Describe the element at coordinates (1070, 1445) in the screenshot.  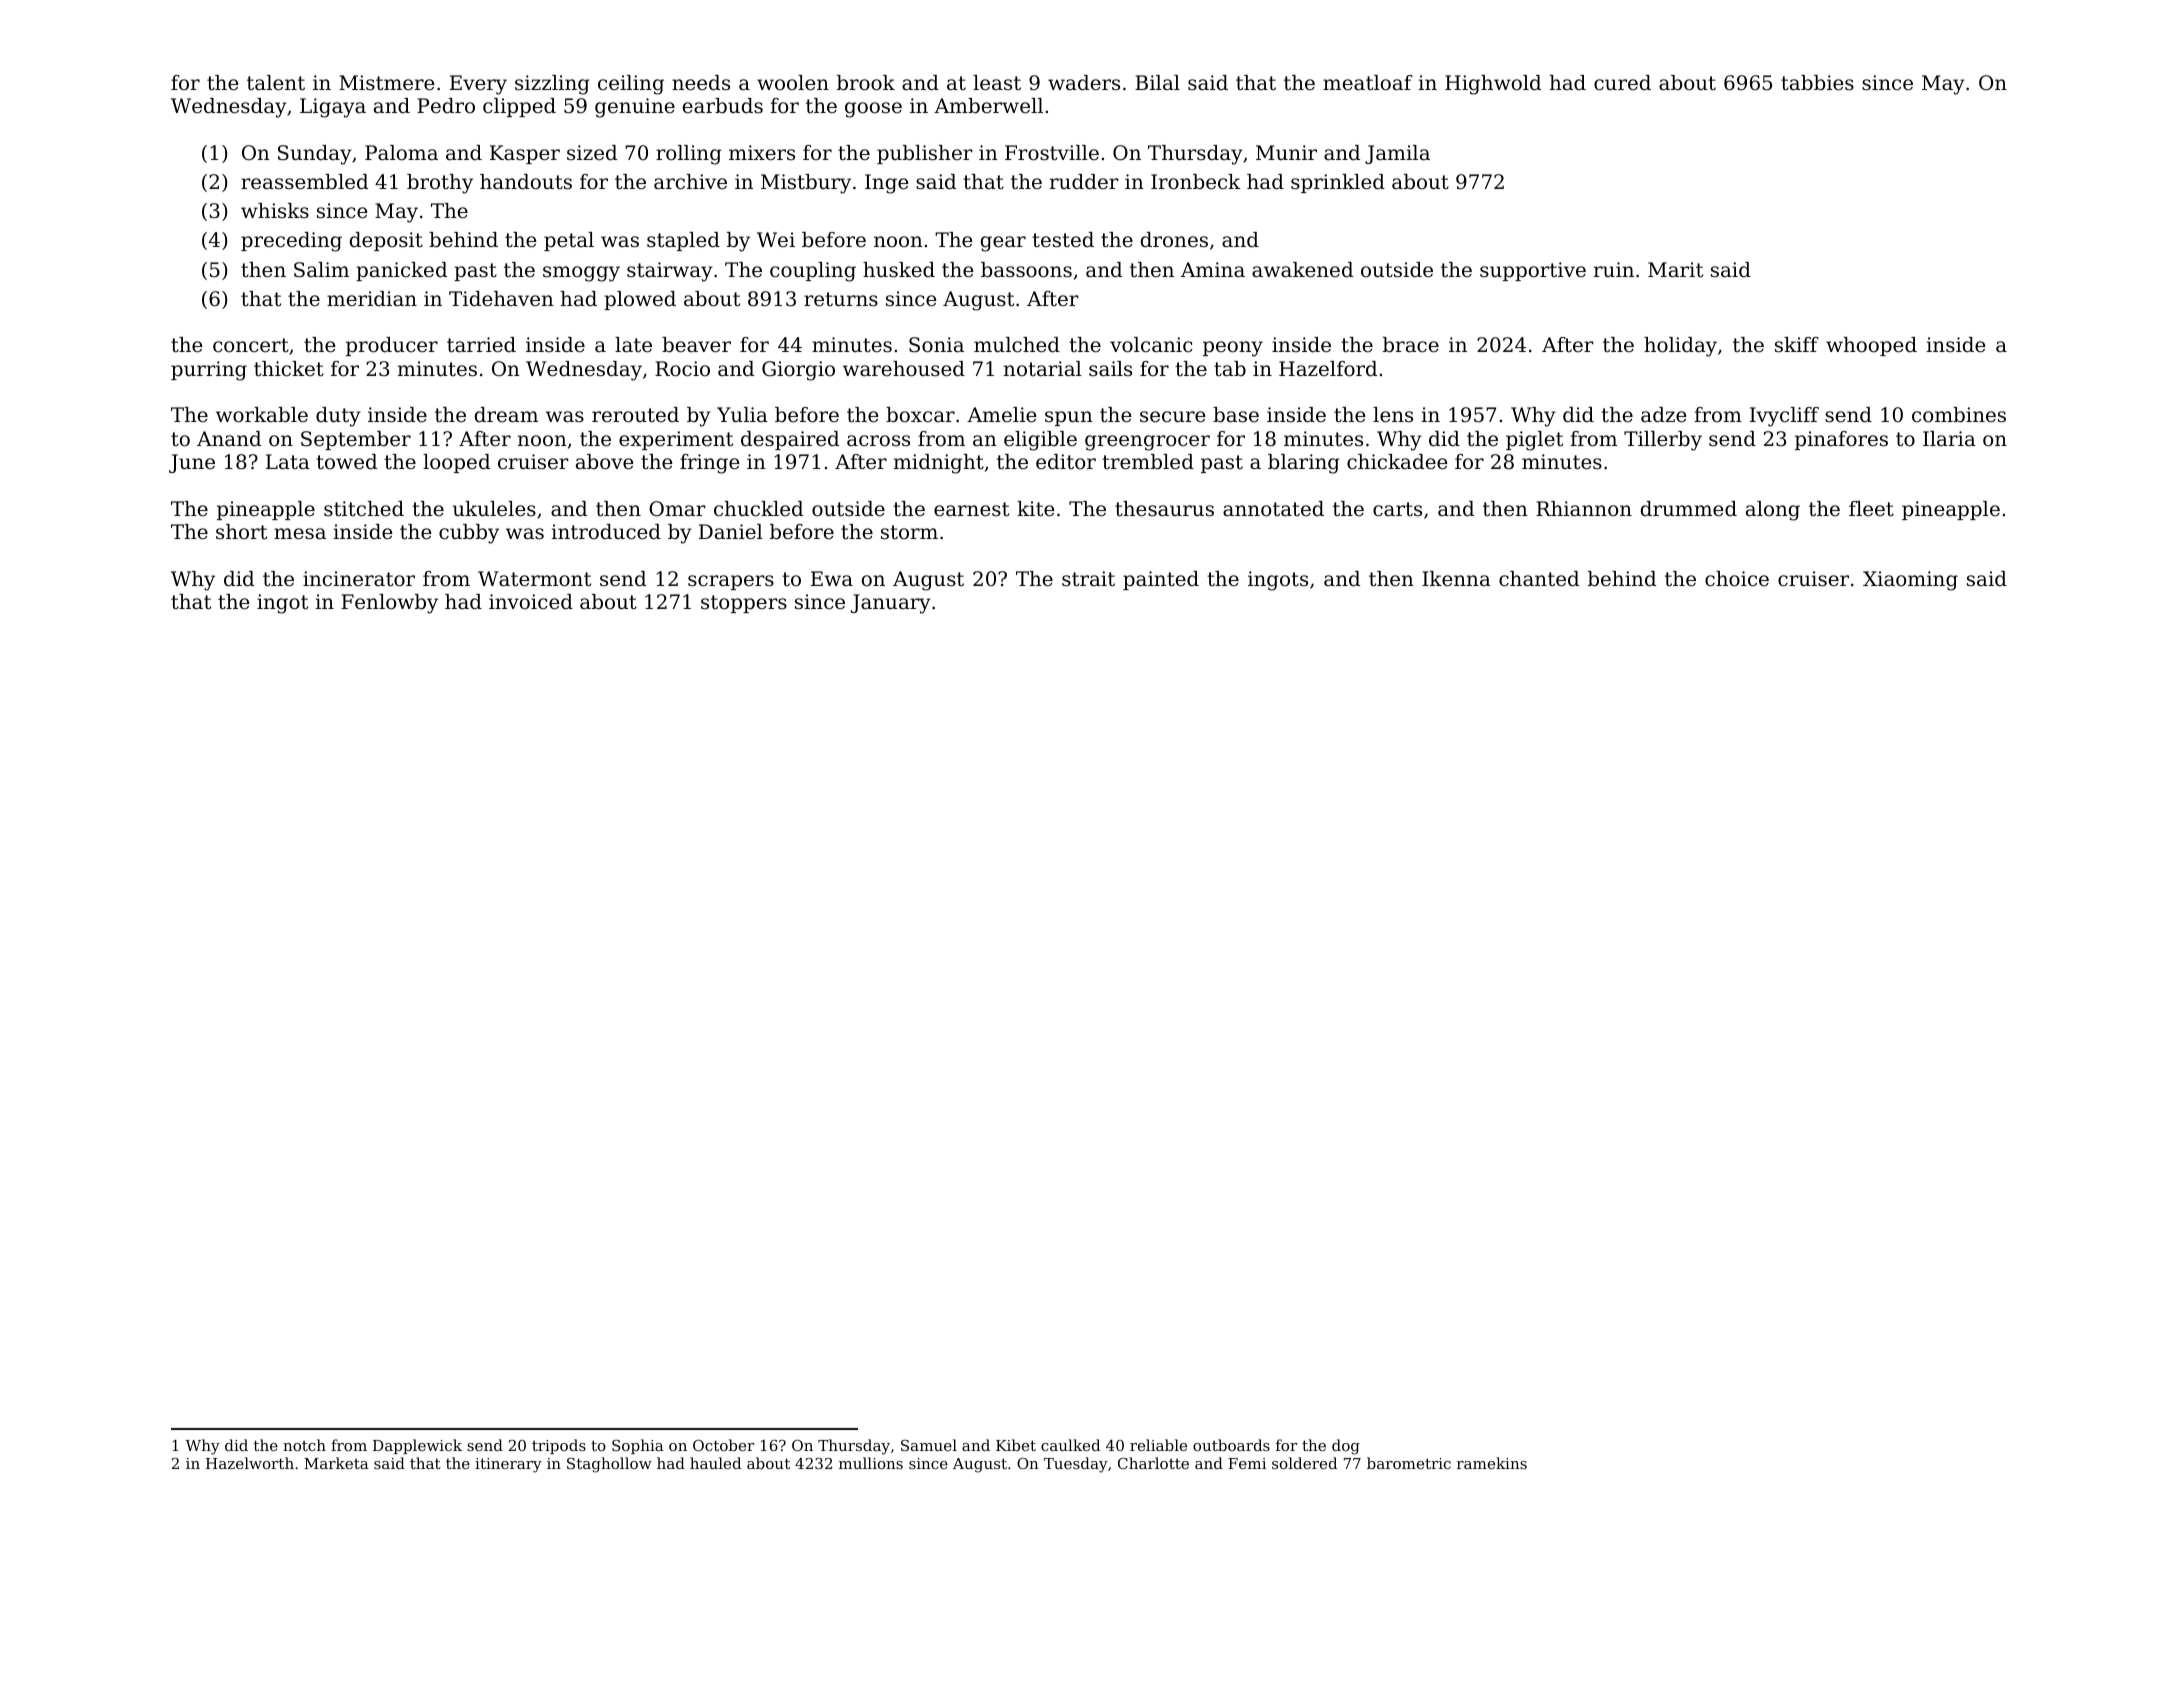
I see `caulked` at that location.
